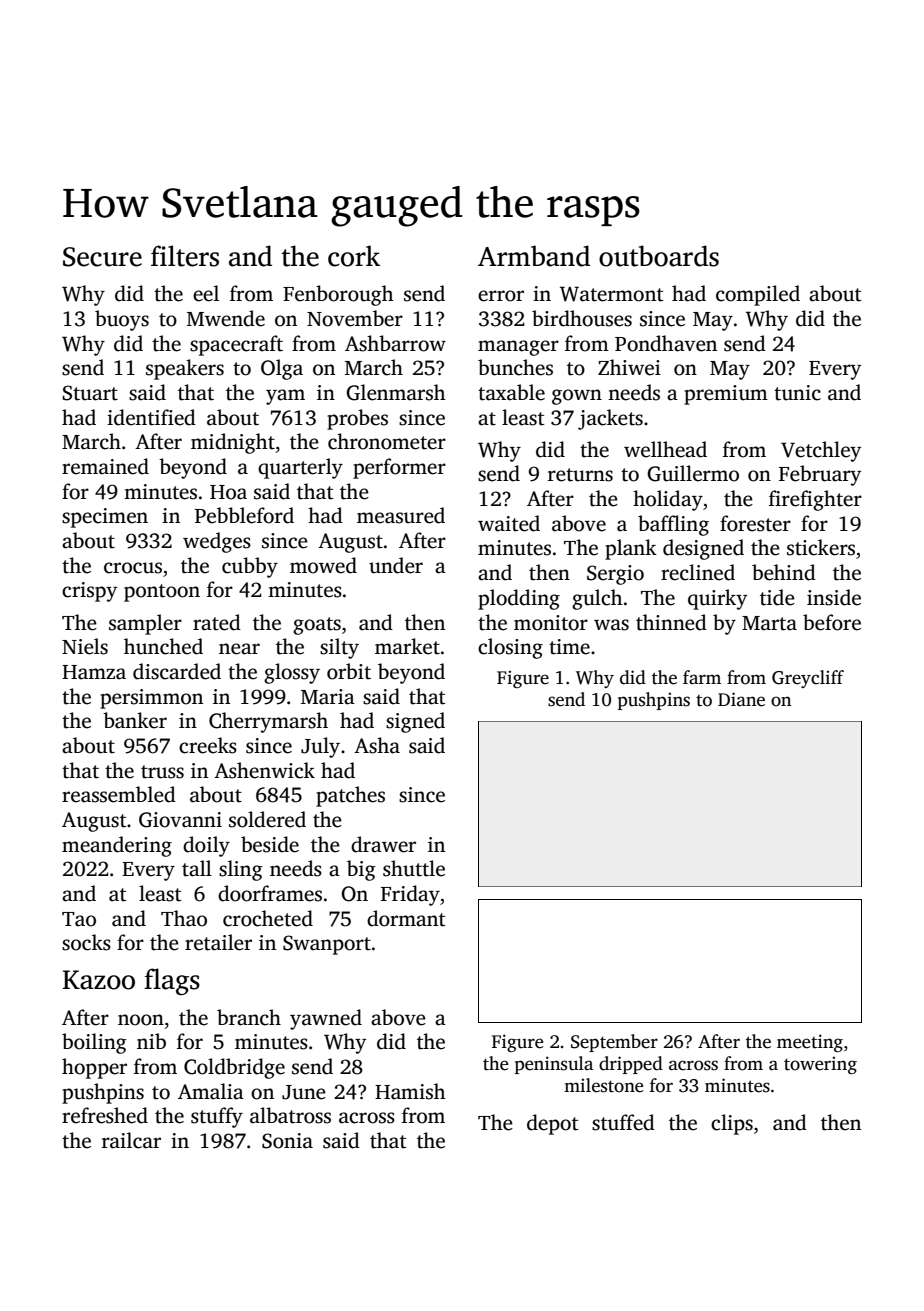  Describe the element at coordinates (236, 345) in the image. I see `spacecraft` at that location.
